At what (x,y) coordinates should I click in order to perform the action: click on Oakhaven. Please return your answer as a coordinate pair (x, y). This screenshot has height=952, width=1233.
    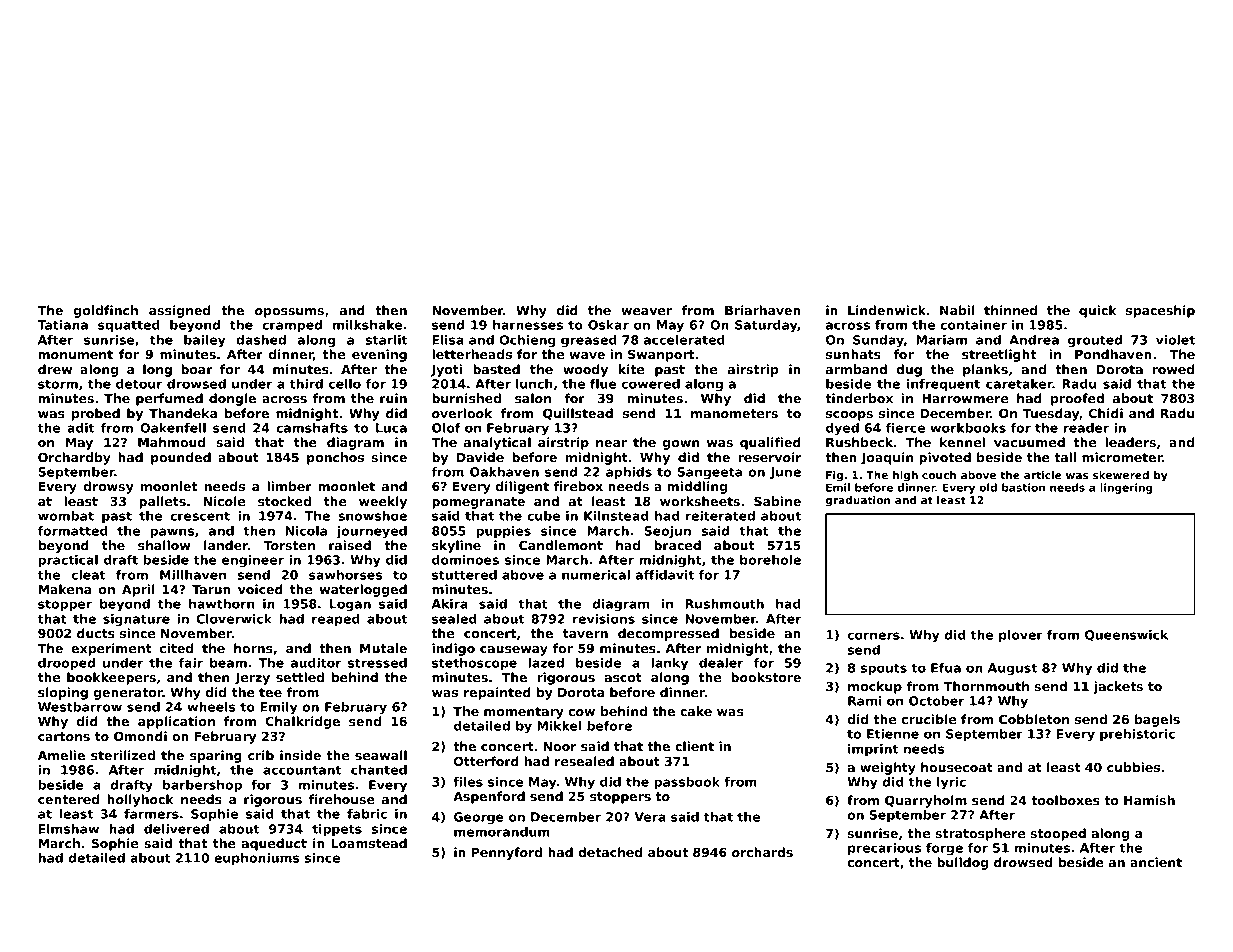
    Looking at the image, I should click on (504, 472).
